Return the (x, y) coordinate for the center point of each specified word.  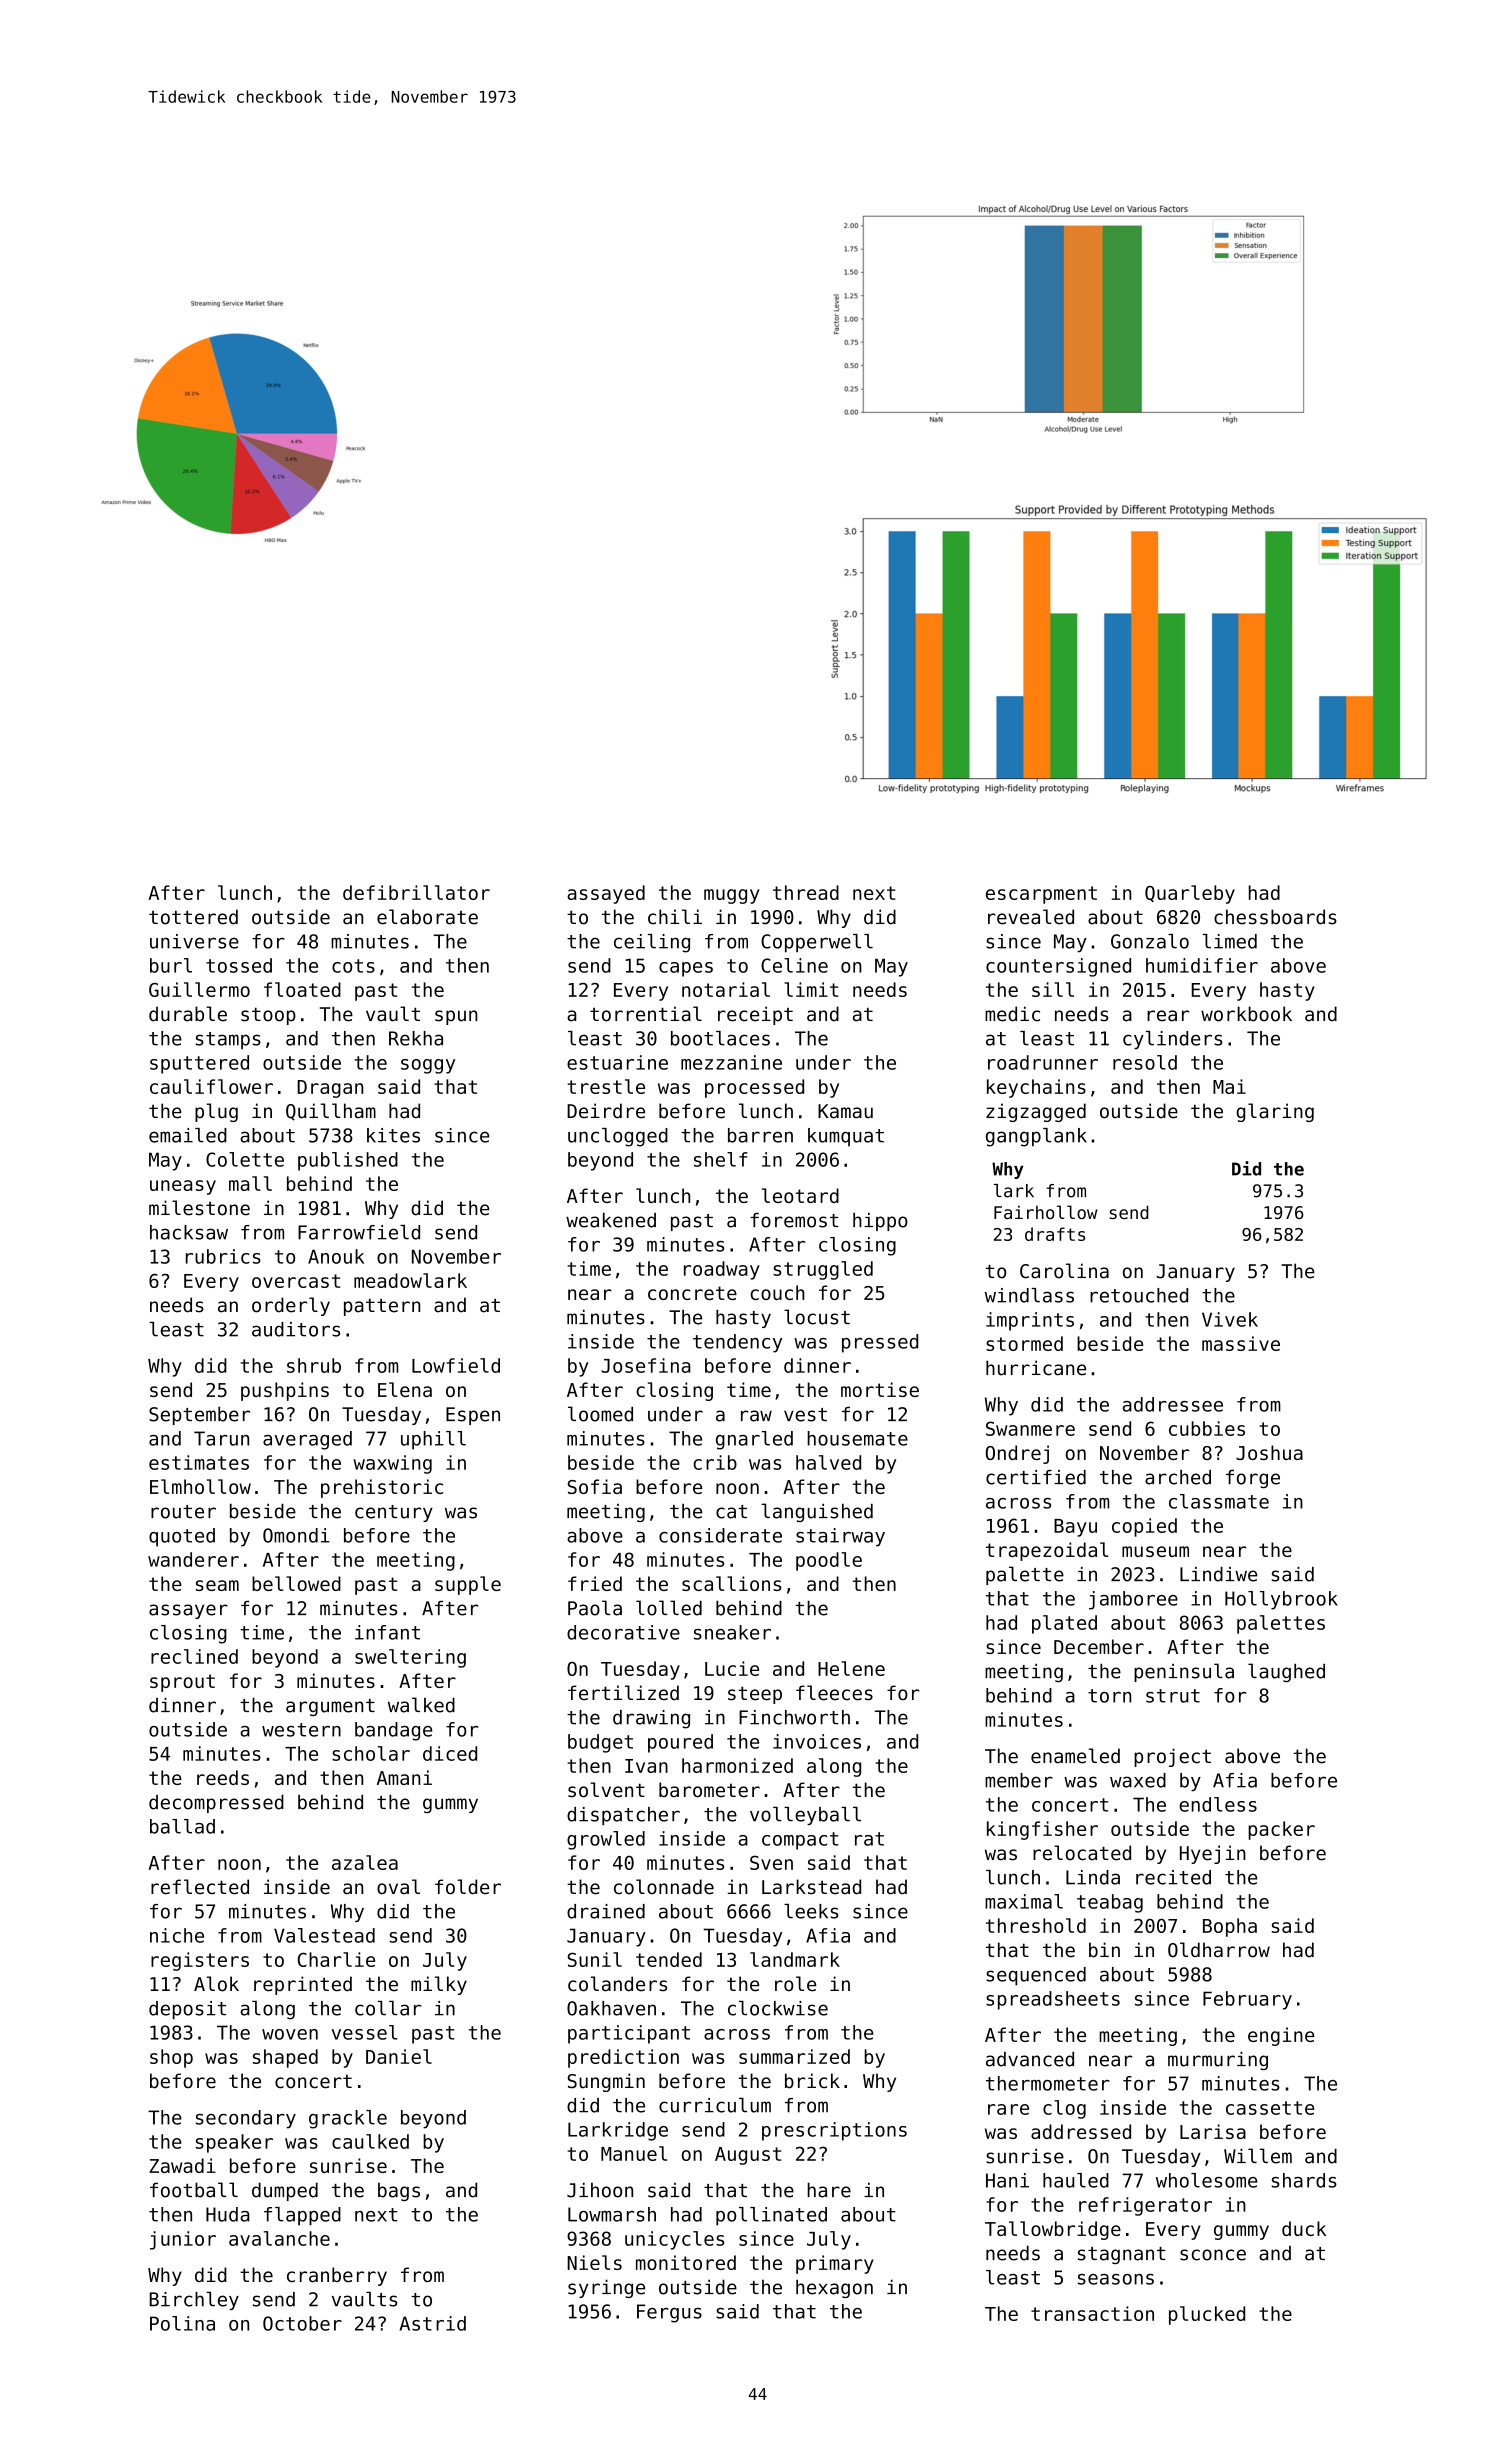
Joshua (1269, 1452)
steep (755, 1695)
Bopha (1230, 1927)
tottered (193, 917)
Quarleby (1190, 894)
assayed (606, 894)
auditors (296, 1329)
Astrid (433, 2323)
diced (450, 1753)
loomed (600, 1414)
